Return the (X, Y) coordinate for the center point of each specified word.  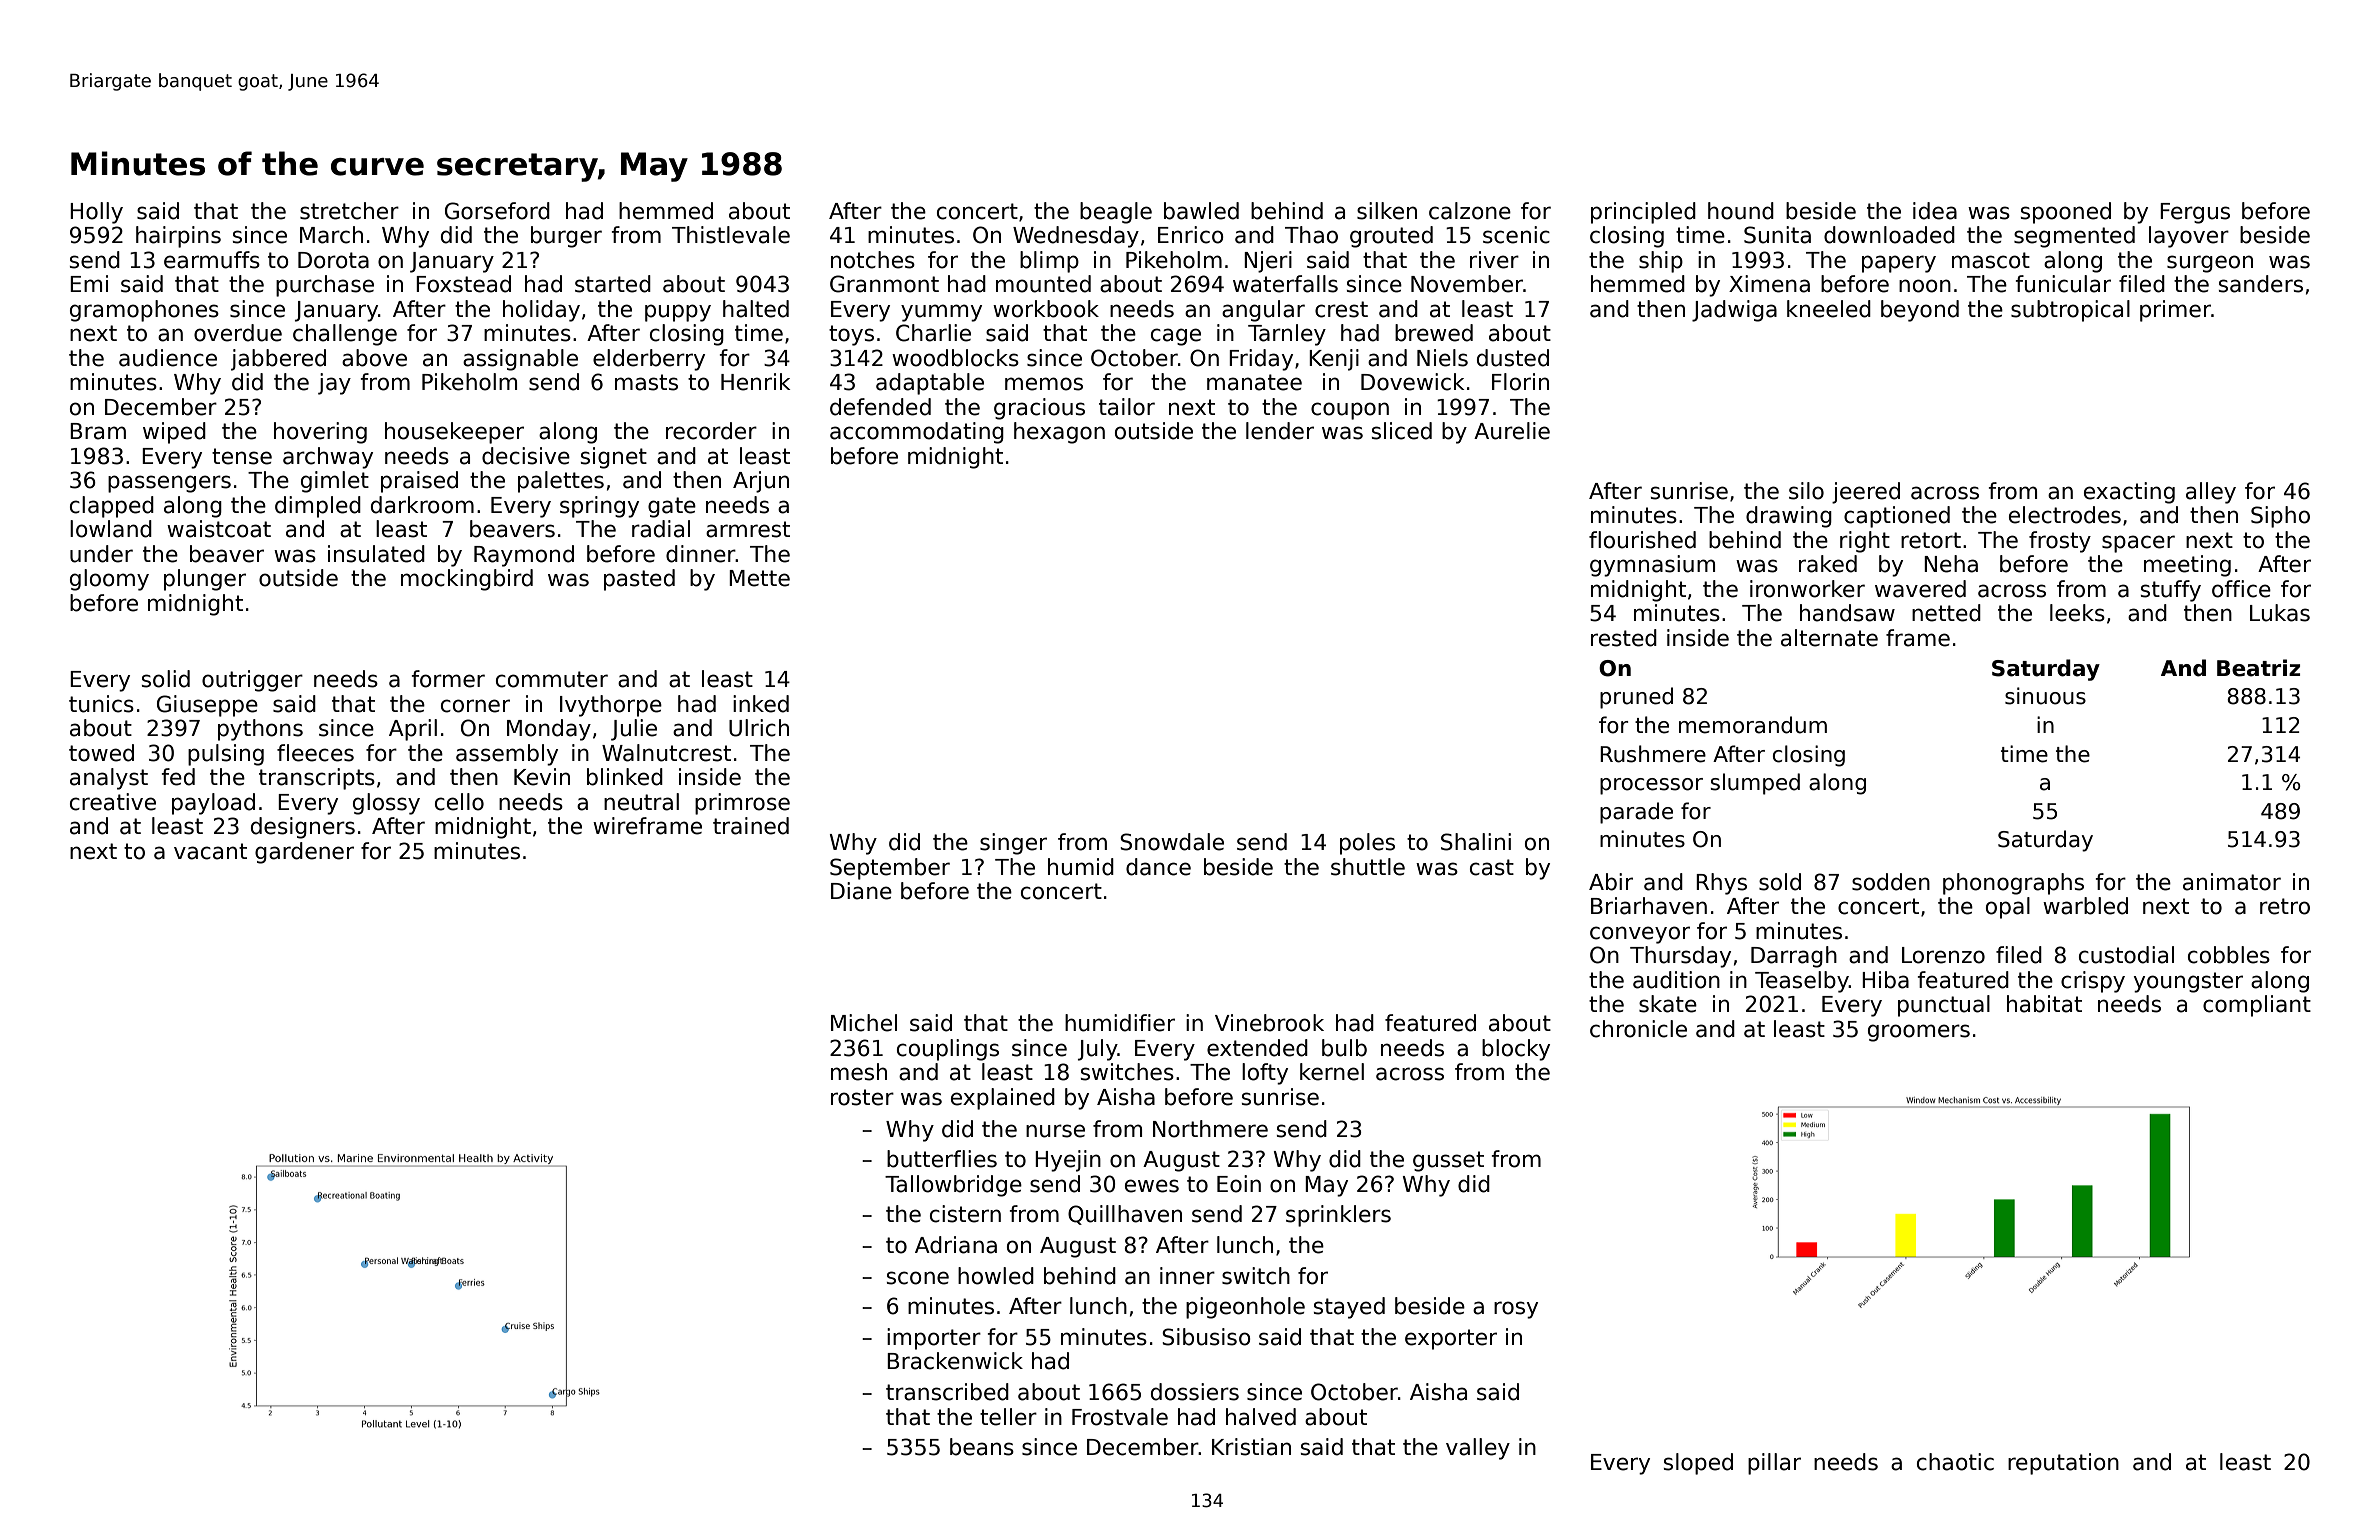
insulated (376, 554)
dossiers (1195, 1392)
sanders (2261, 284)
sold (1780, 882)
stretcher (349, 211)
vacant (210, 851)
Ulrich (759, 728)
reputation (2063, 1464)
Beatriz (2258, 668)
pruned (1636, 698)
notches (873, 260)
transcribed (947, 1392)
